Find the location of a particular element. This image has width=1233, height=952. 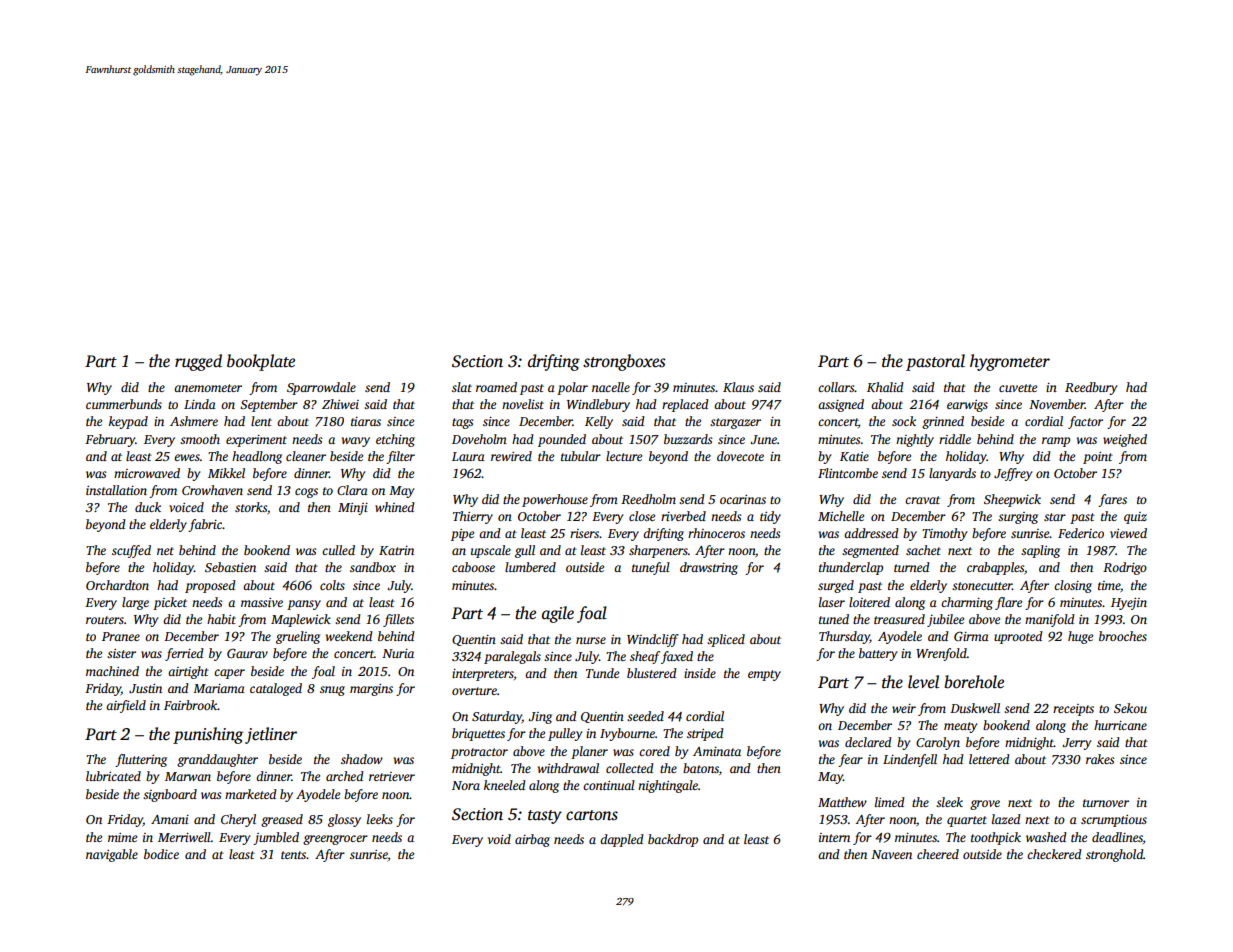

agile is located at coordinates (558, 614).
